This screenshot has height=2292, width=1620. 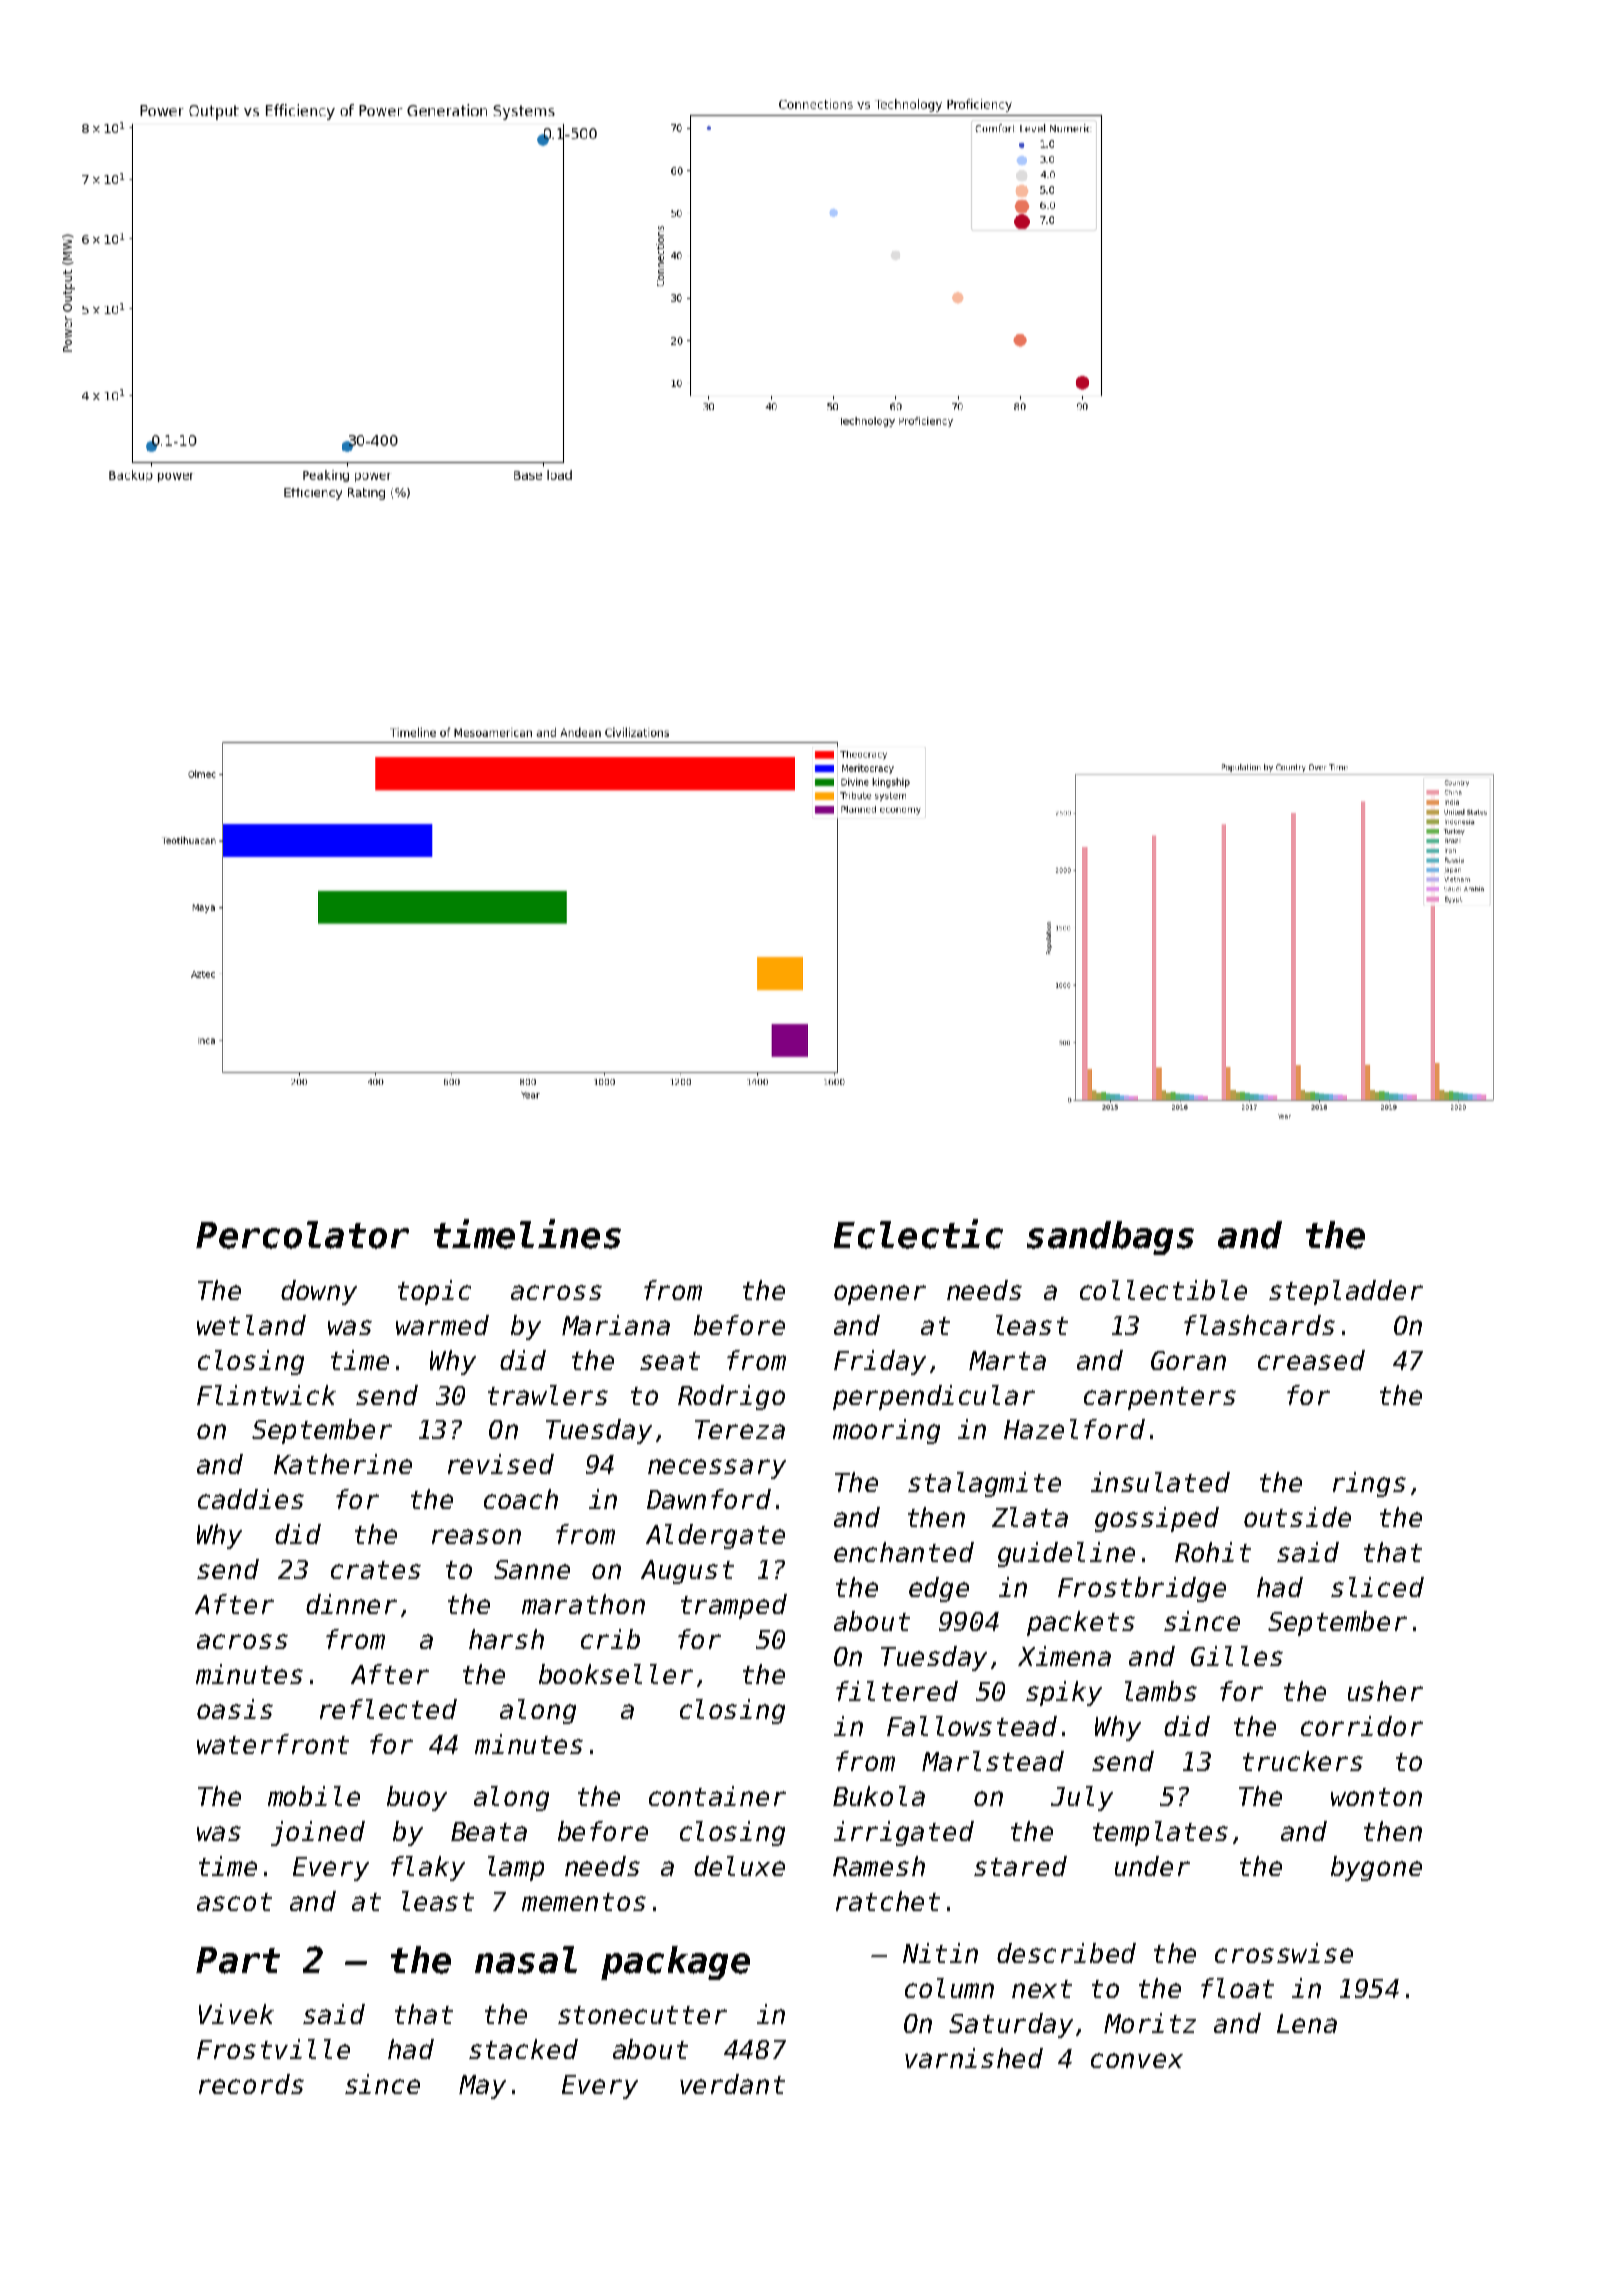 I want to click on sliced, so click(x=1377, y=1587).
